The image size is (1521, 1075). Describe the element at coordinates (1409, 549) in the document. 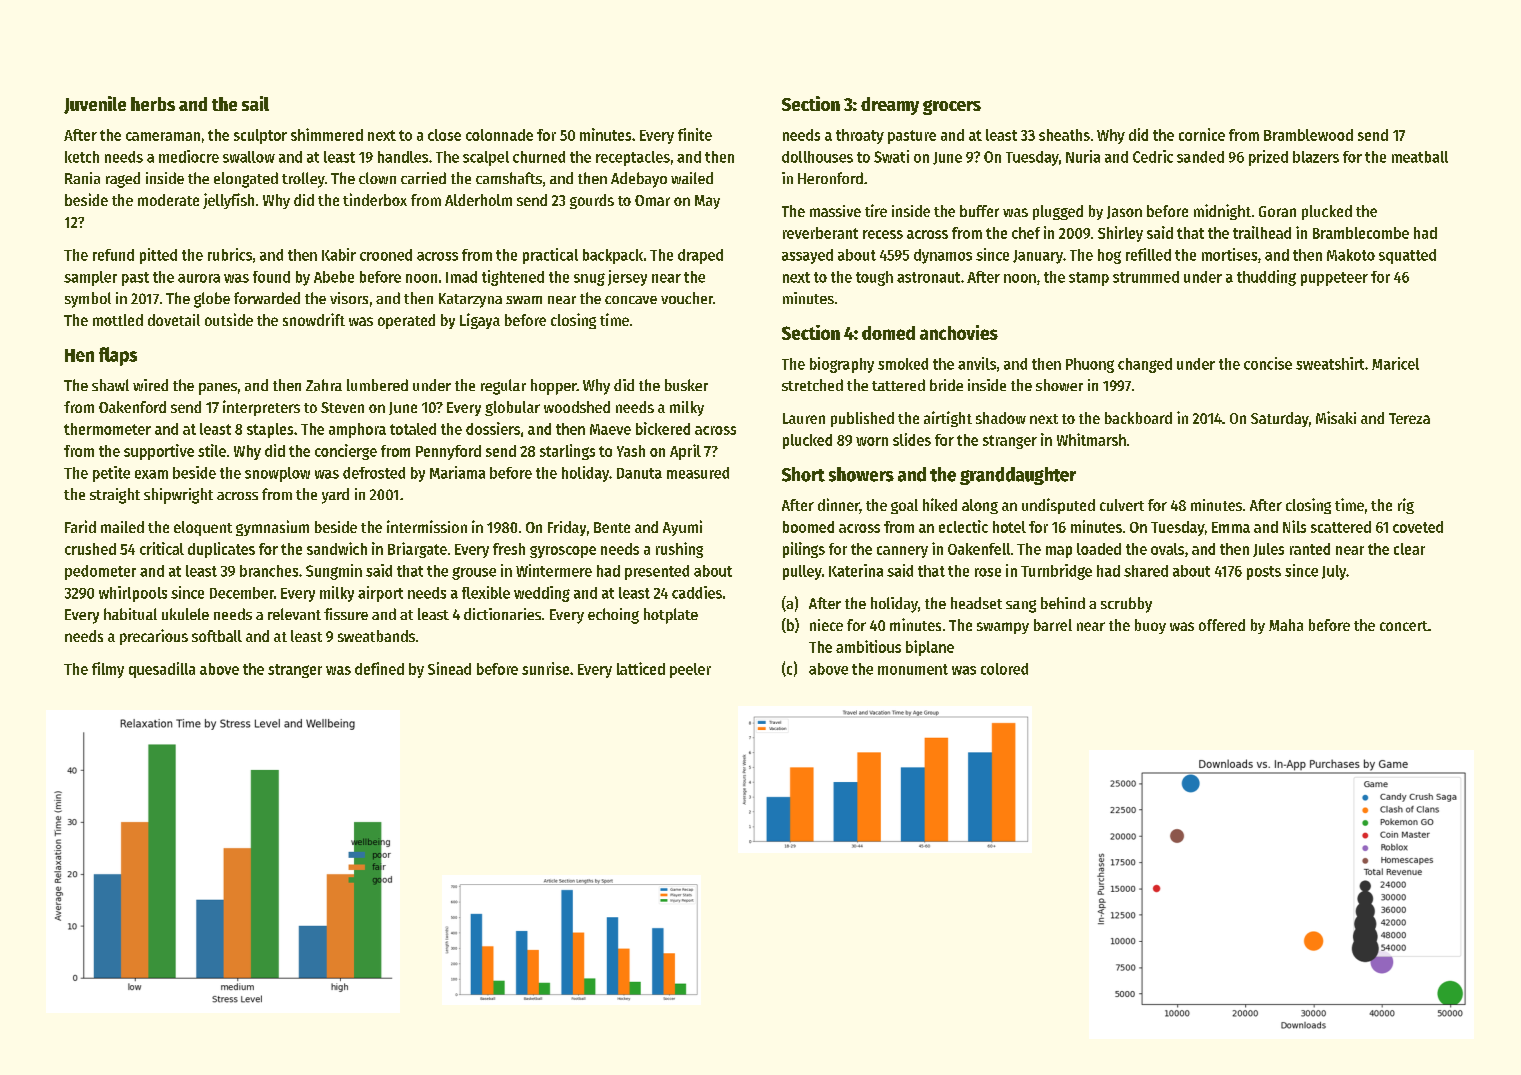

I see `clear` at that location.
